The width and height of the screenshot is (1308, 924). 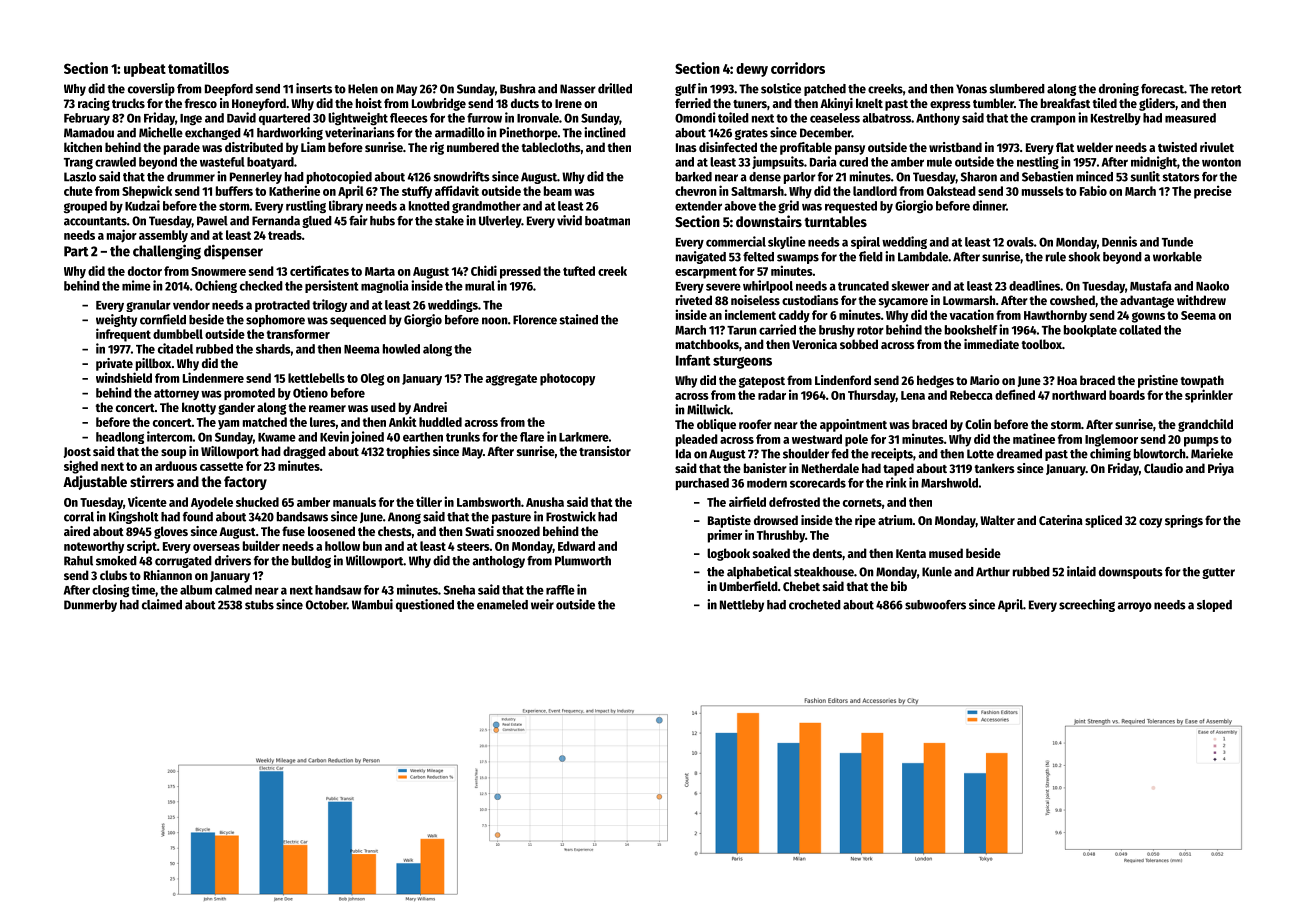 What do you see at coordinates (1184, 521) in the screenshot?
I see `springs` at bounding box center [1184, 521].
